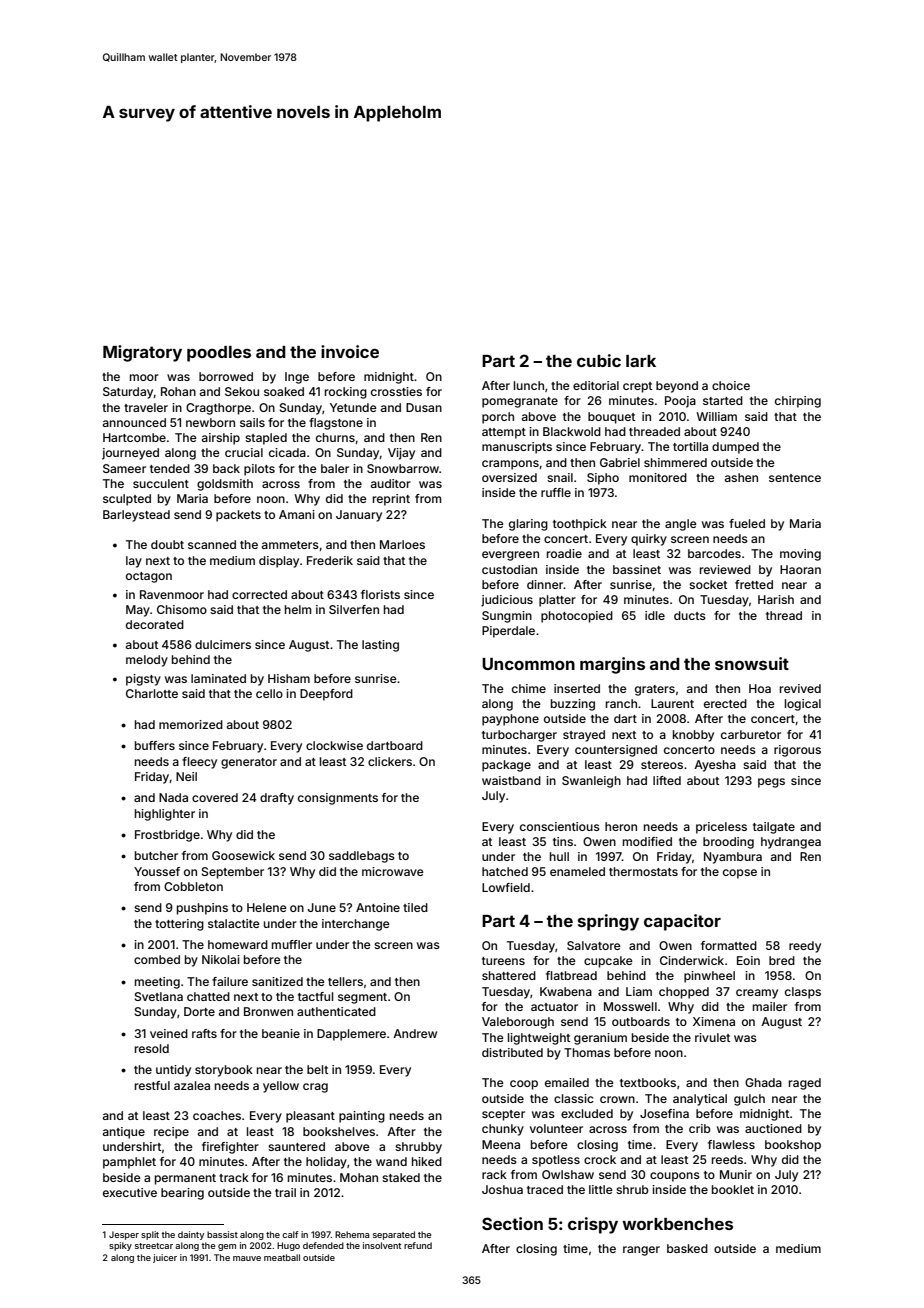  Describe the element at coordinates (641, 361) in the screenshot. I see `lark` at that location.
